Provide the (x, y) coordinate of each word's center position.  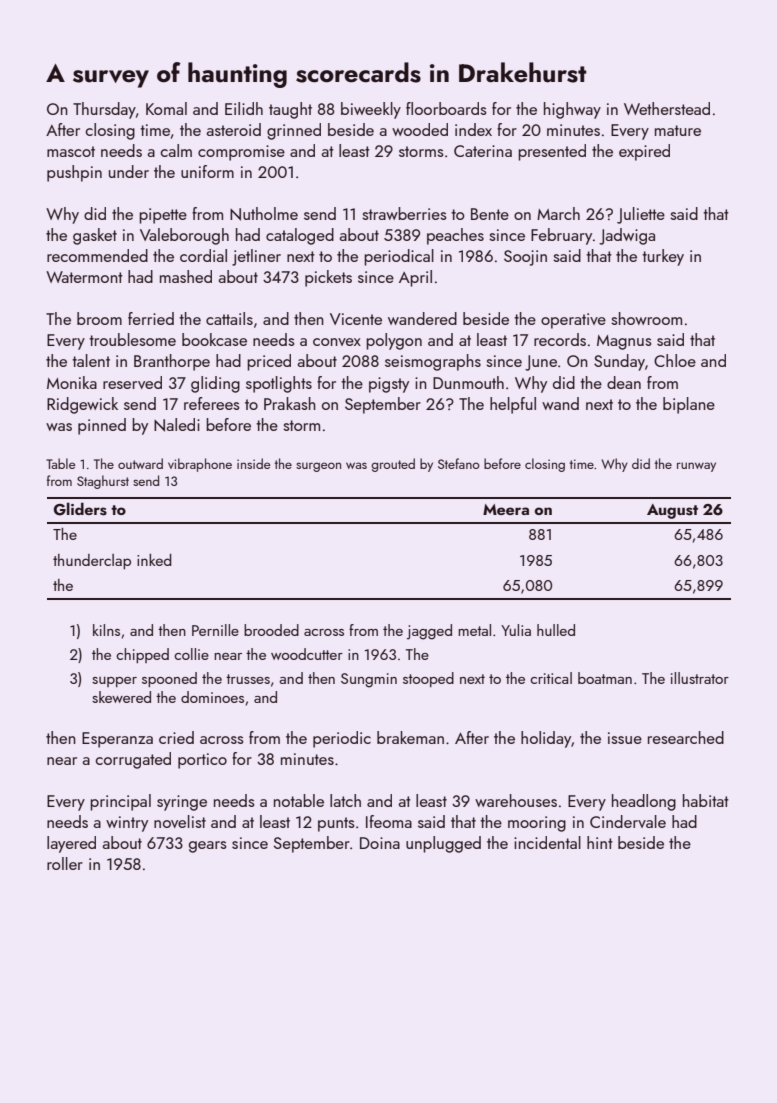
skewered (121, 697)
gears (208, 847)
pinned (102, 426)
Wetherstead (667, 108)
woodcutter (307, 654)
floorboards (446, 108)
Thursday (104, 110)
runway (696, 467)
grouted (393, 465)
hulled (556, 630)
